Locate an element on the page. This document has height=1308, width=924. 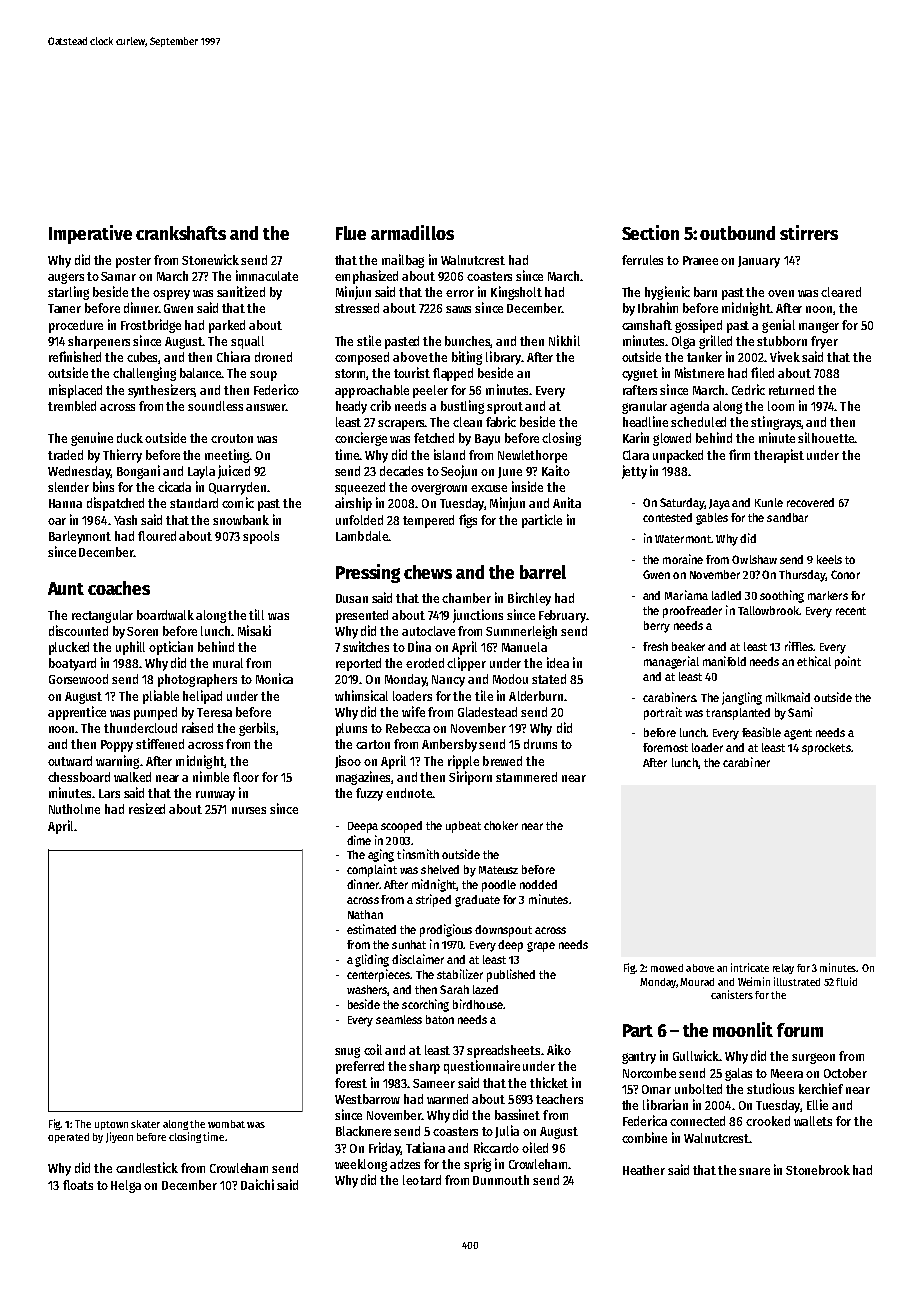
crankshafts is located at coordinates (181, 233).
